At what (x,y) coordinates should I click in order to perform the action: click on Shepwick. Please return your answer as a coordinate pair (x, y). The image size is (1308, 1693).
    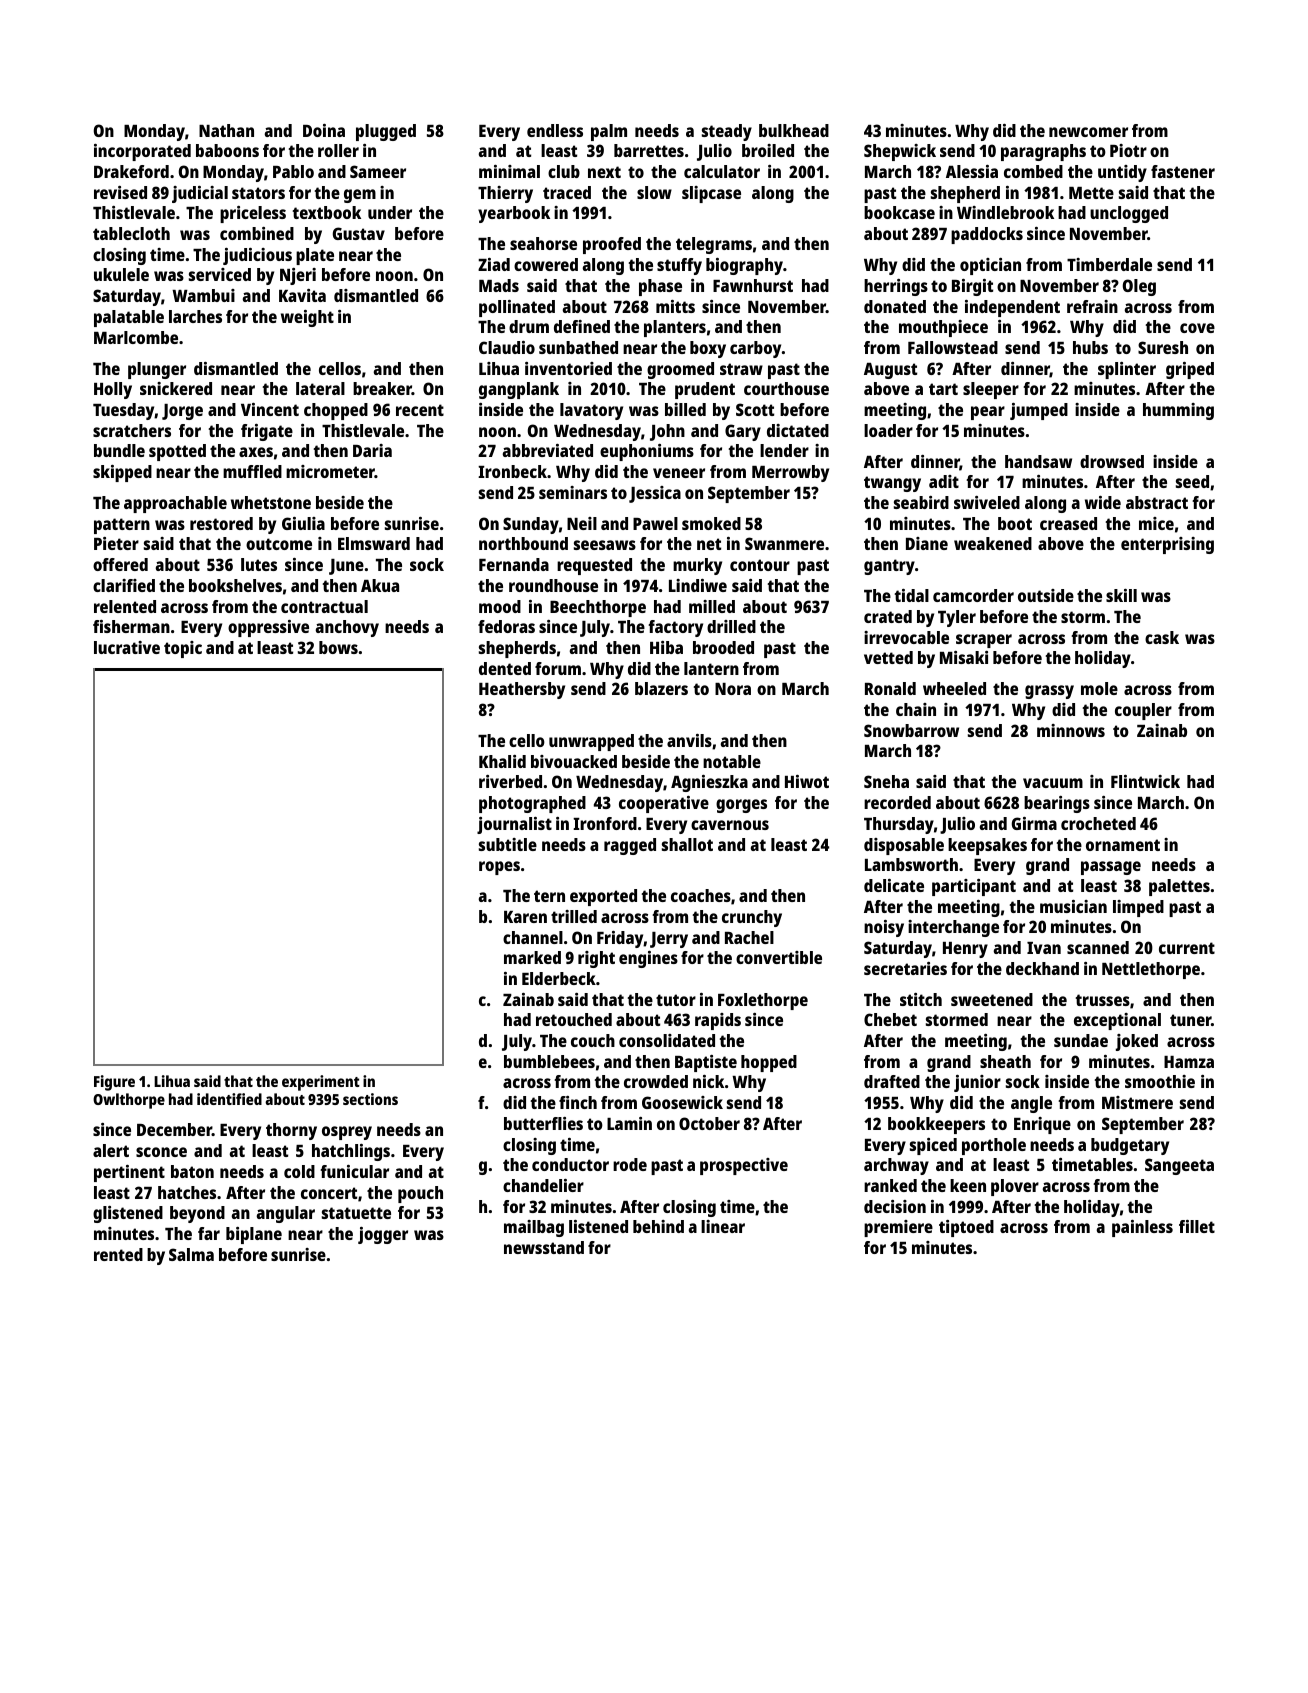
    Looking at the image, I should click on (900, 152).
